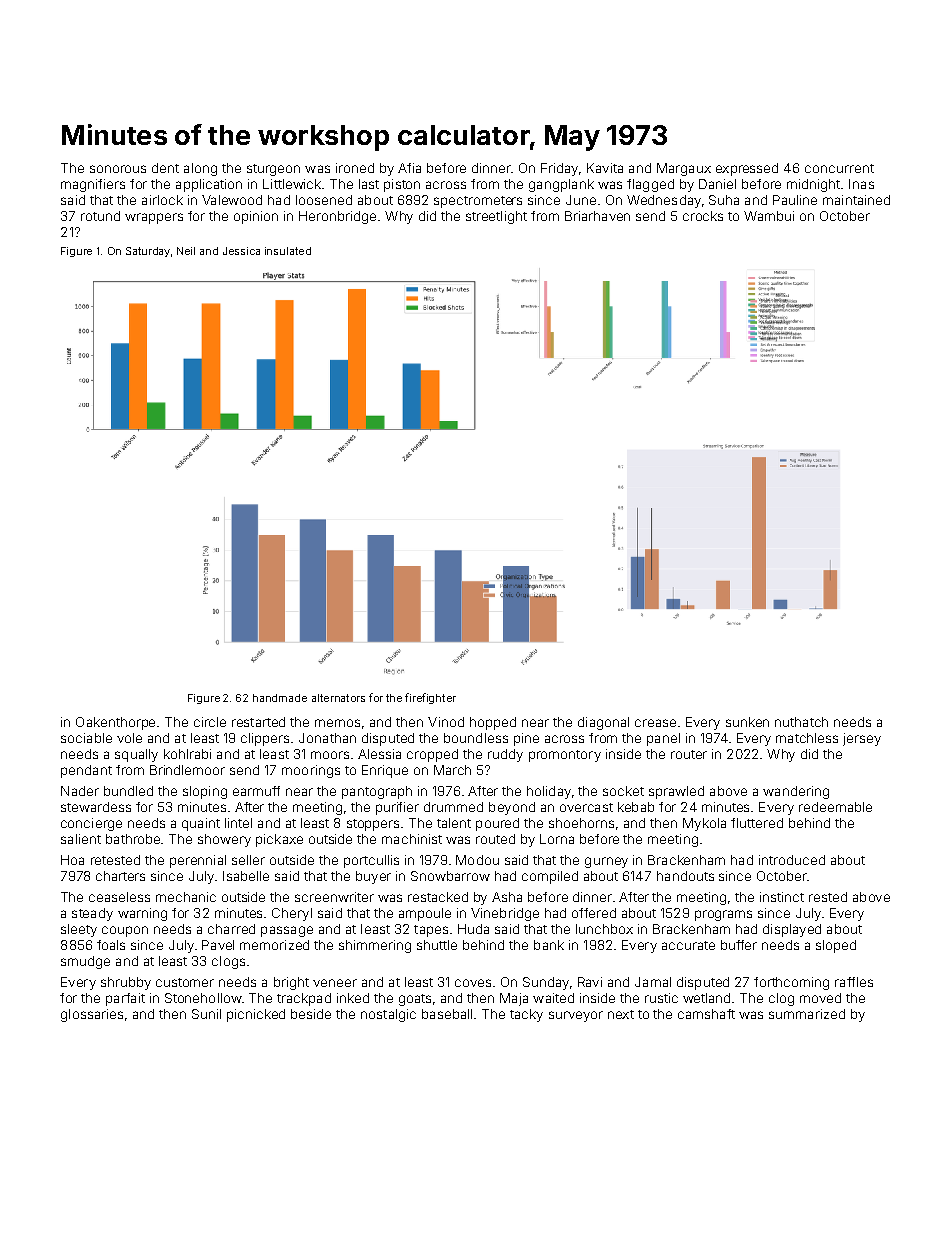 This screenshot has height=1233, width=952. I want to click on Neil, so click(186, 251).
